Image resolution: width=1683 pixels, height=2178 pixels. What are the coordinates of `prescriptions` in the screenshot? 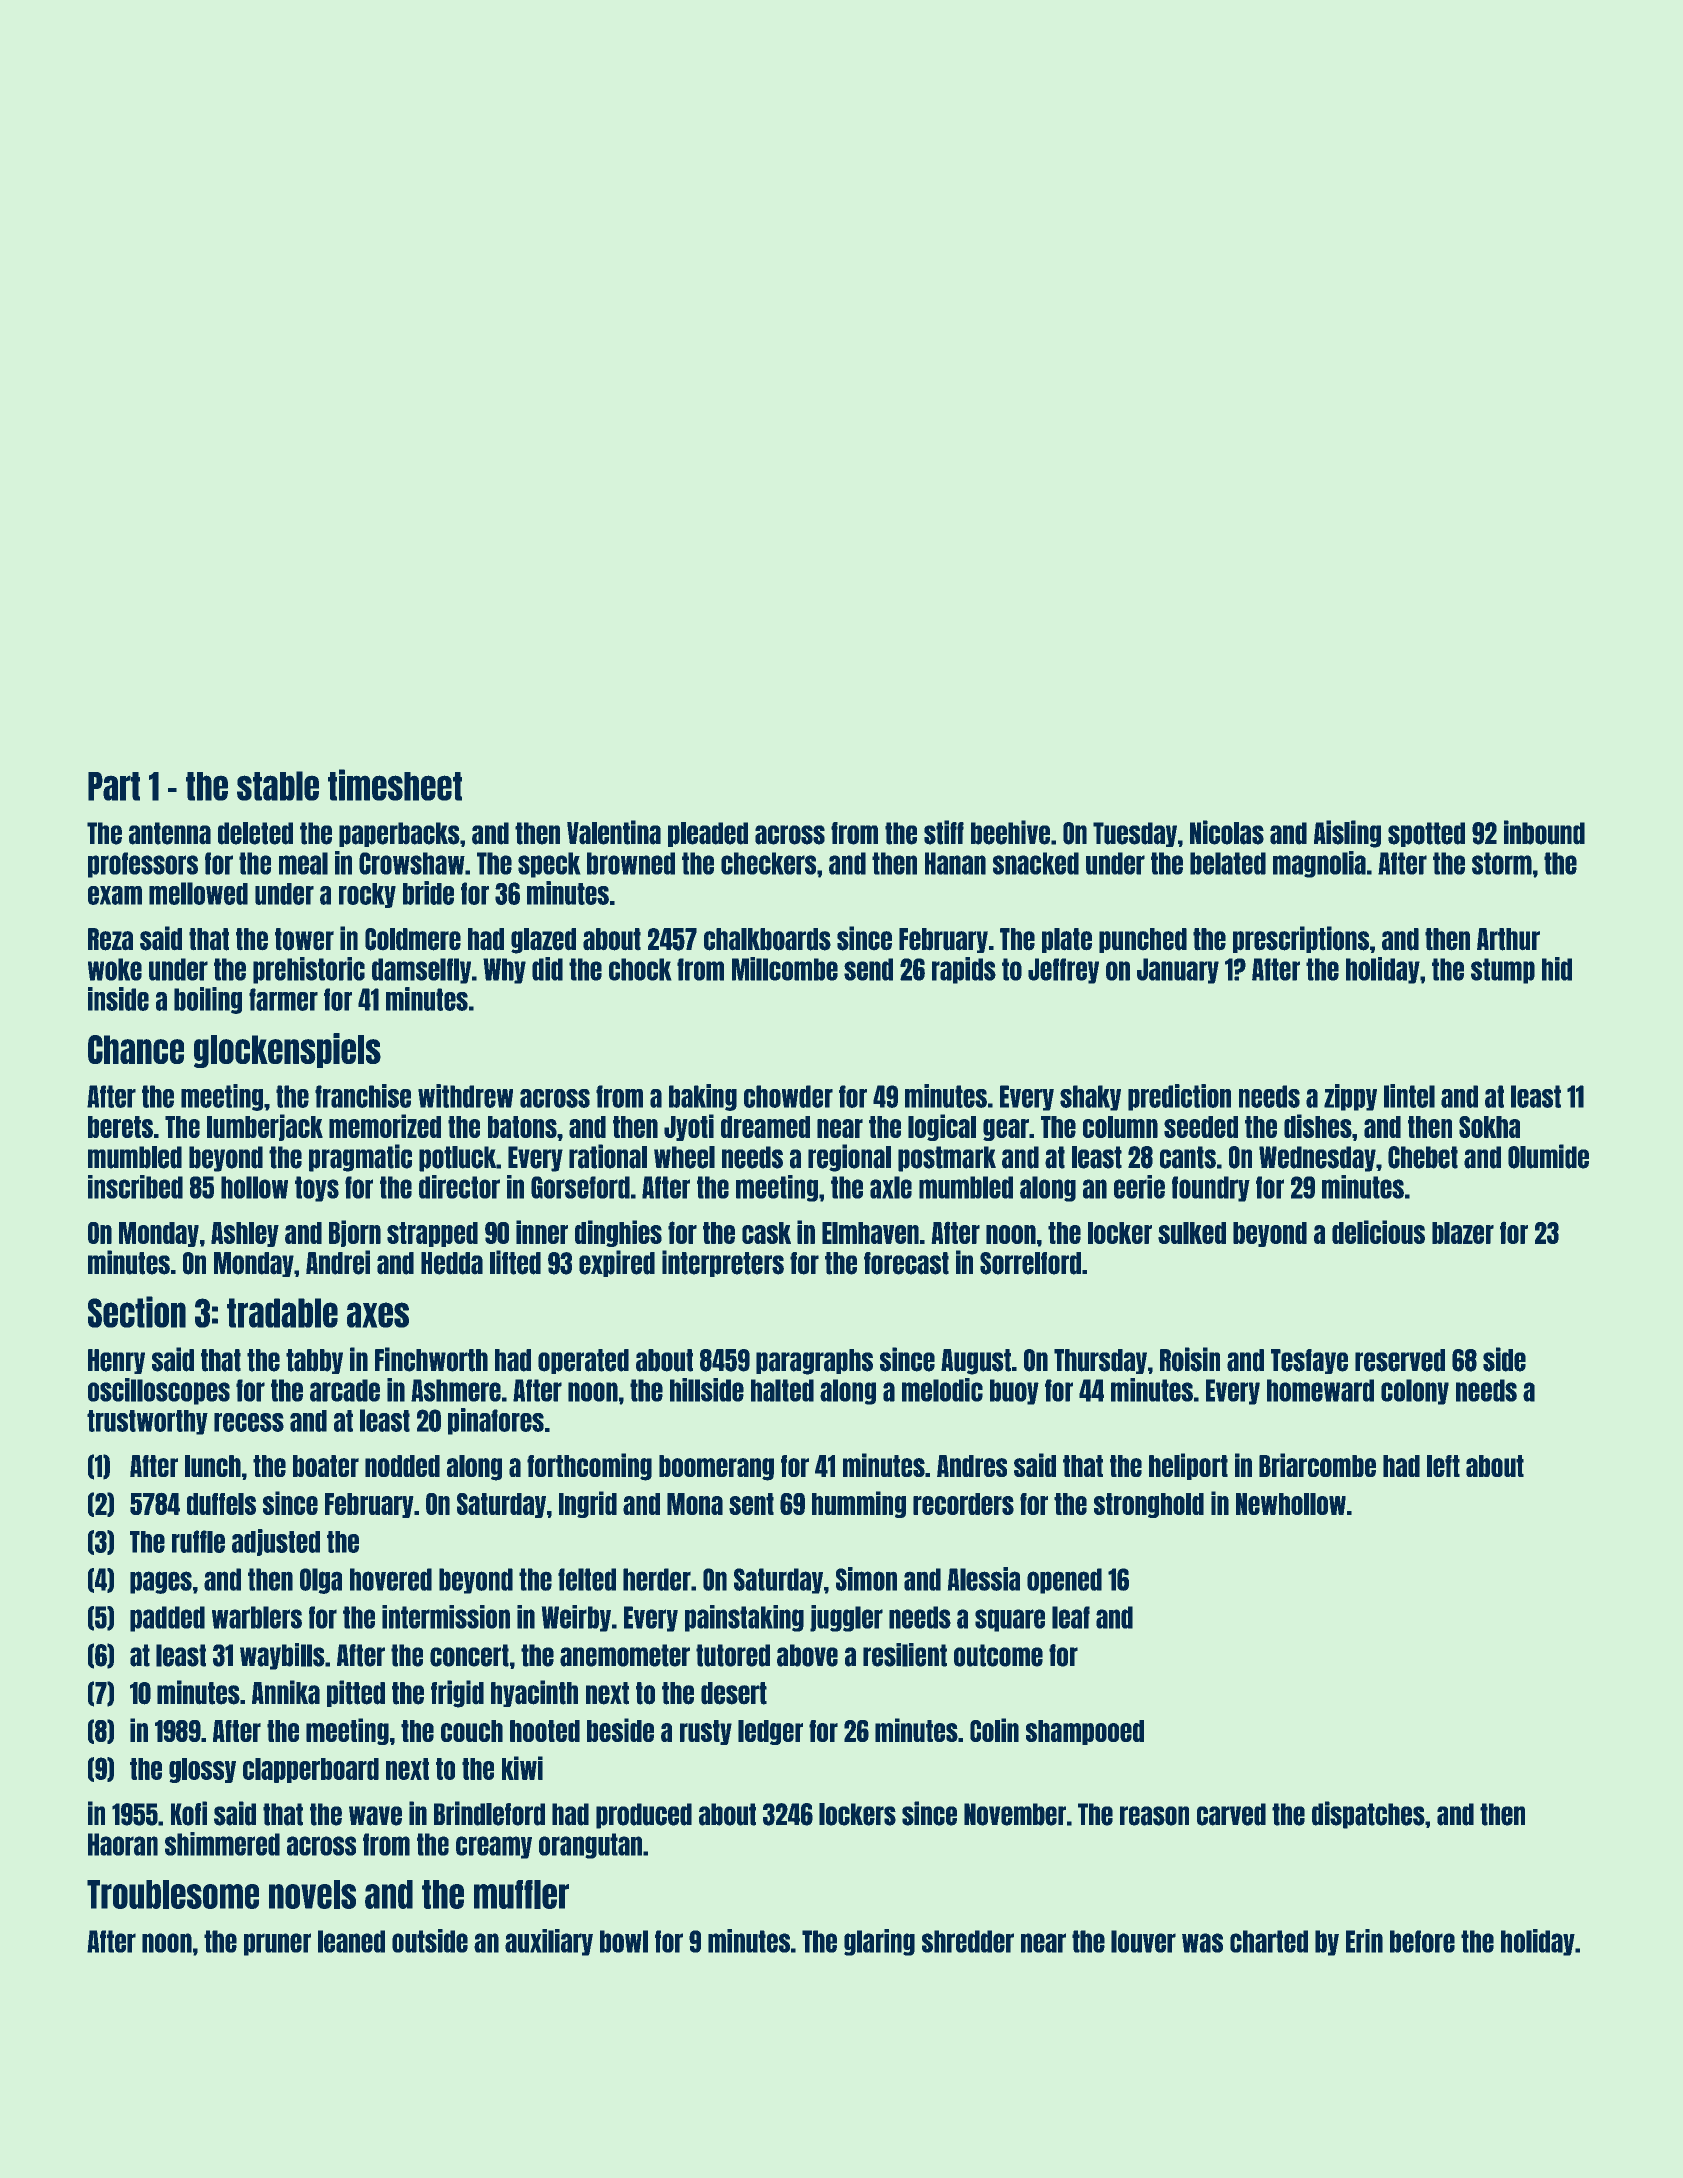 It's located at (1301, 939).
